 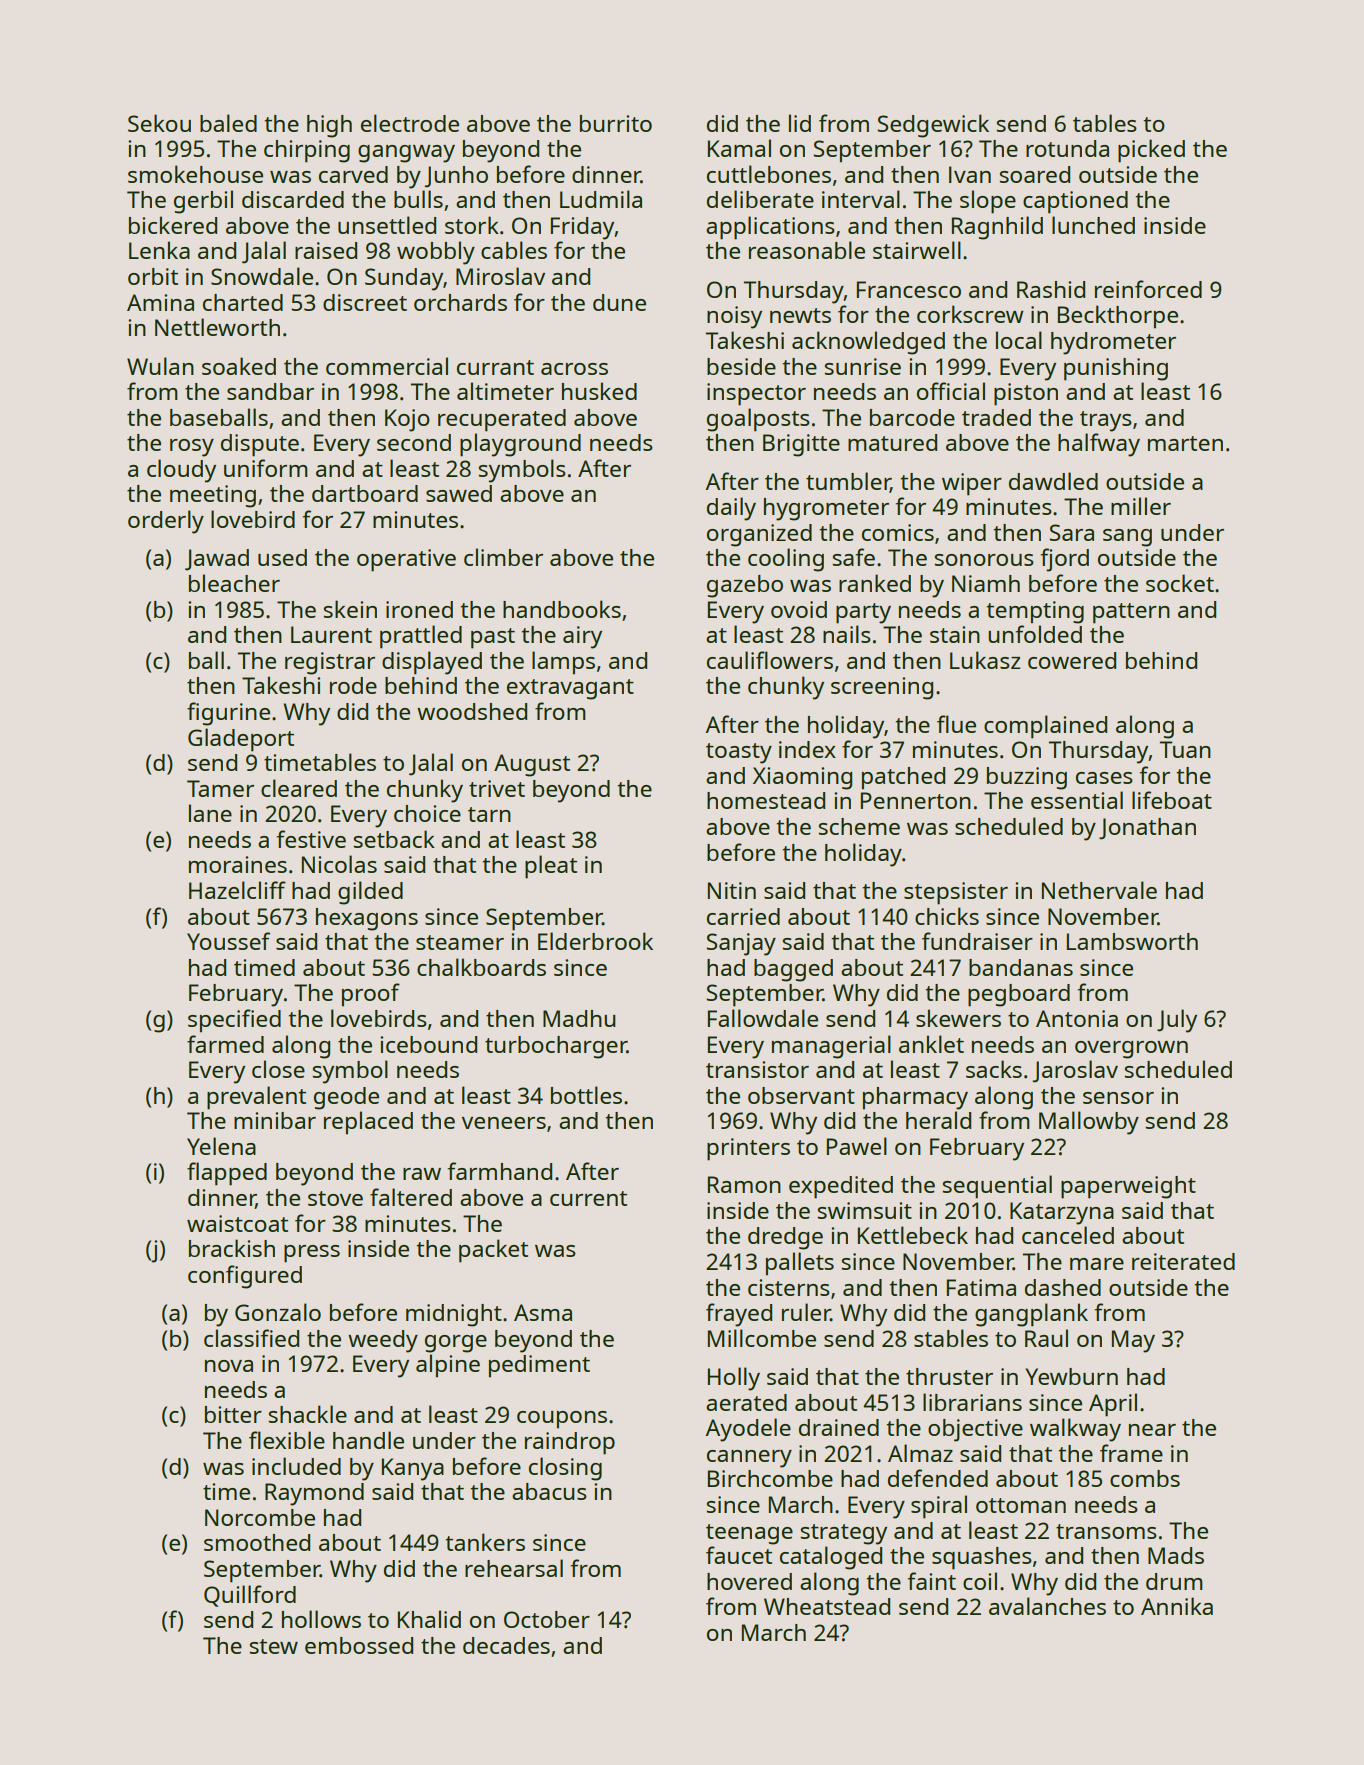 What do you see at coordinates (413, 1469) in the page?
I see `Kanya` at bounding box center [413, 1469].
